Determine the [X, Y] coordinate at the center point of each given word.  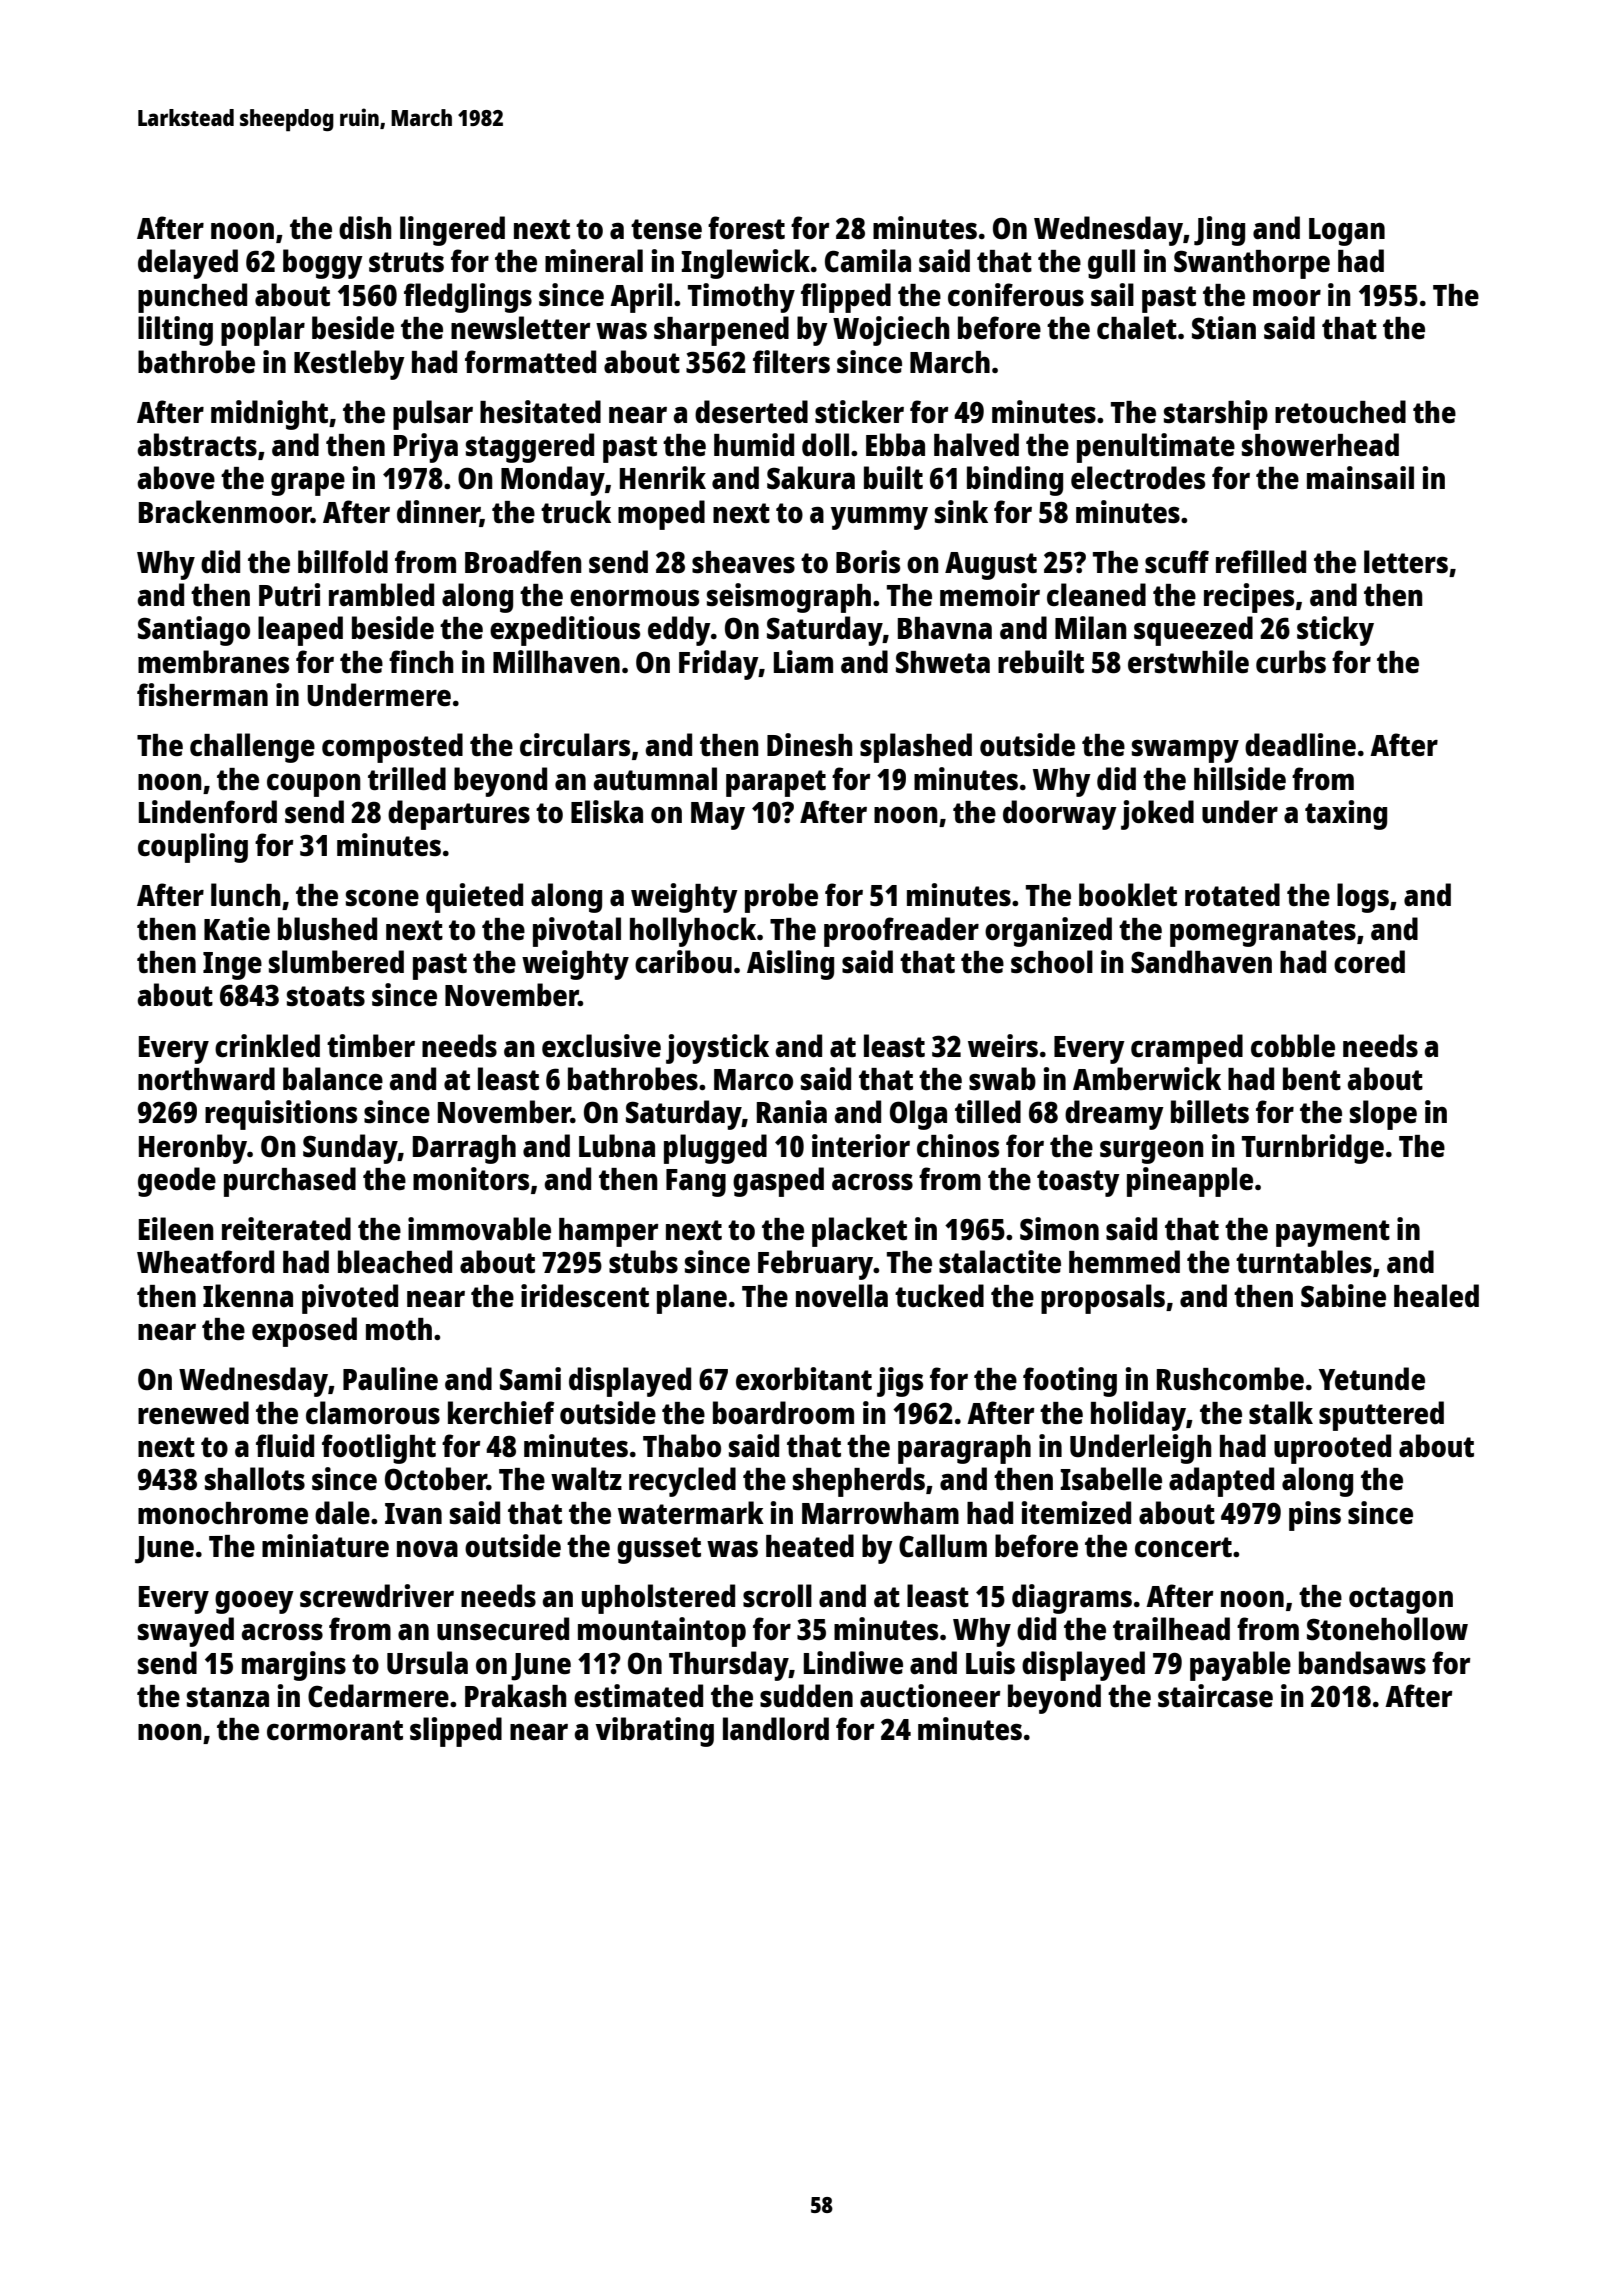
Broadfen [523, 561]
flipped [846, 298]
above [176, 477]
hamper [608, 1232]
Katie [237, 929]
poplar [263, 331]
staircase [1215, 1696]
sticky [1335, 631]
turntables [1304, 1262]
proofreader [901, 932]
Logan [1347, 232]
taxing [1346, 815]
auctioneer [930, 1696]
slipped [456, 1732]
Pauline [390, 1379]
